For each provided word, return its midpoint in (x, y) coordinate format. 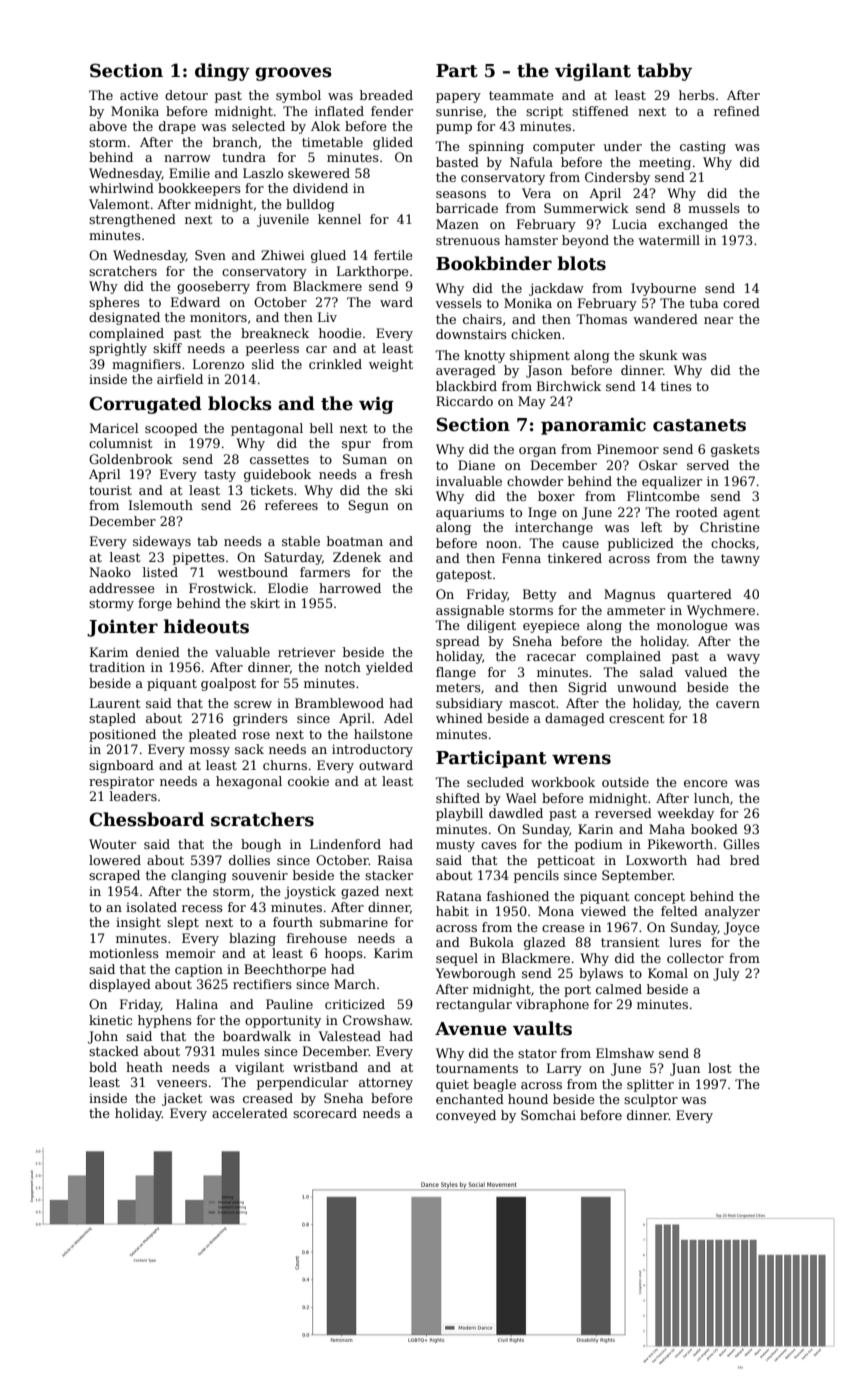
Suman (365, 459)
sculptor (651, 1100)
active (139, 95)
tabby (664, 72)
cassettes (279, 459)
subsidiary (469, 704)
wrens (581, 759)
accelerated (250, 1113)
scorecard (325, 1113)
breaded (386, 95)
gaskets (735, 450)
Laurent (115, 703)
